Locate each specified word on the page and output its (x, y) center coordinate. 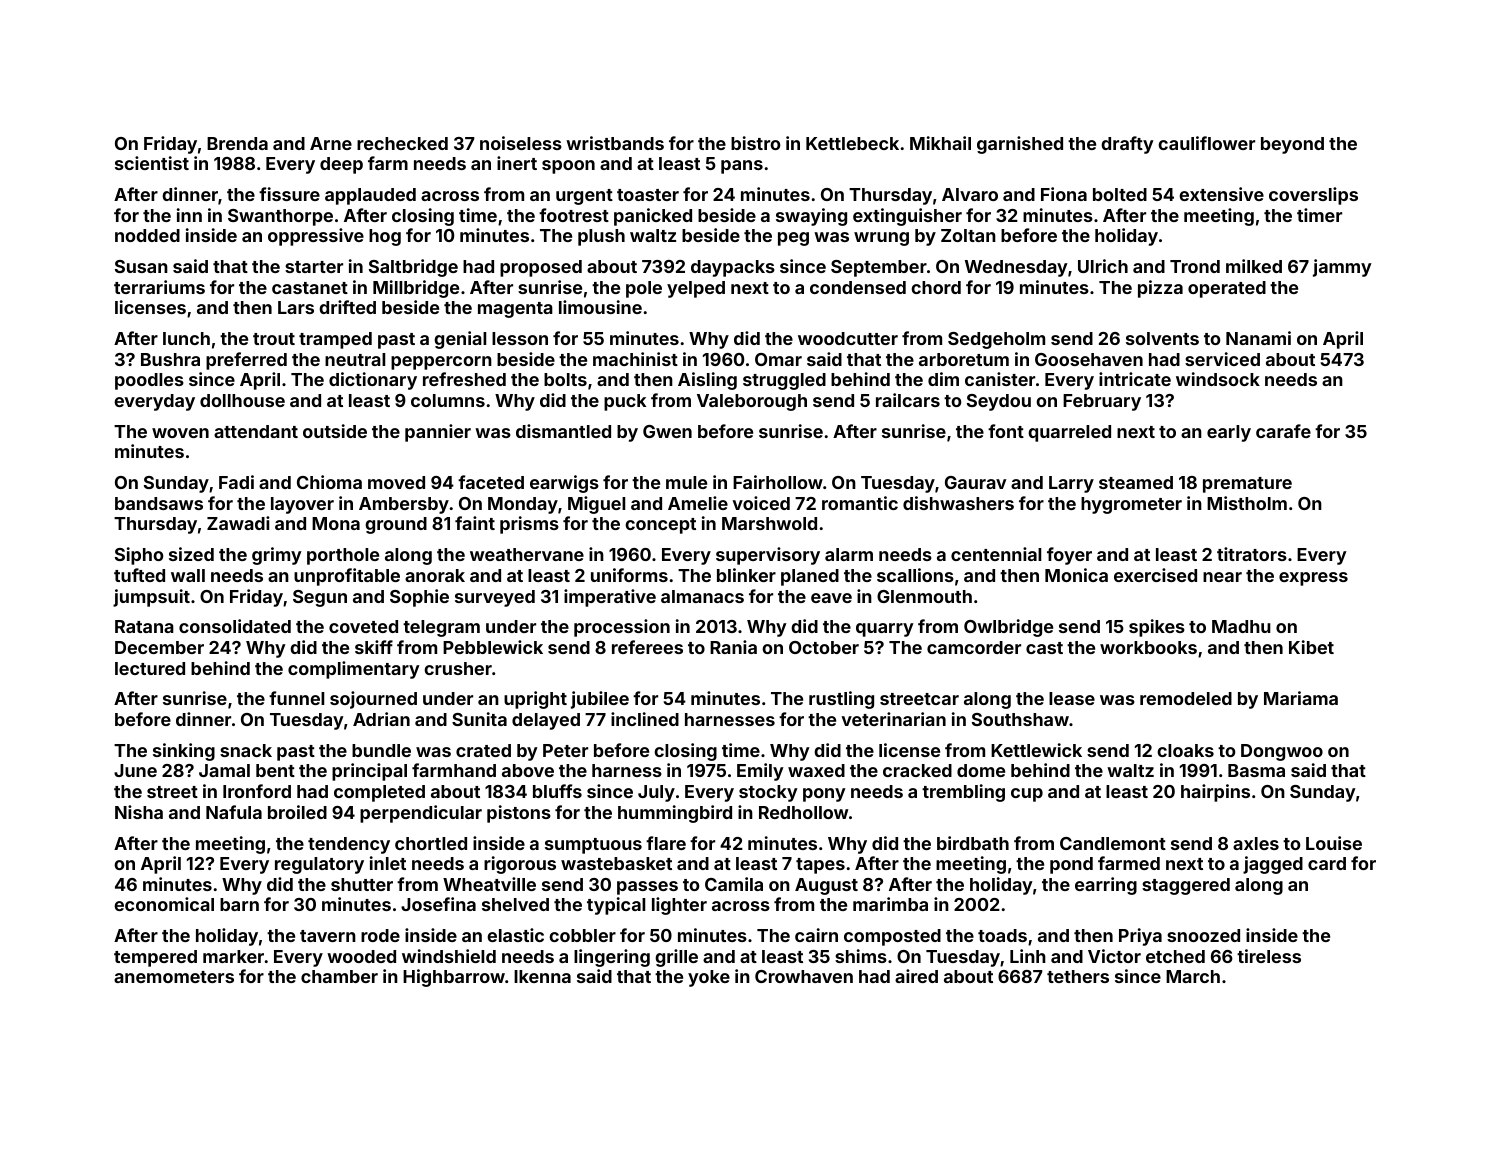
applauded (370, 196)
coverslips (1313, 196)
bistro (755, 143)
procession (622, 628)
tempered (155, 958)
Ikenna (542, 976)
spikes (1157, 628)
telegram (441, 628)
